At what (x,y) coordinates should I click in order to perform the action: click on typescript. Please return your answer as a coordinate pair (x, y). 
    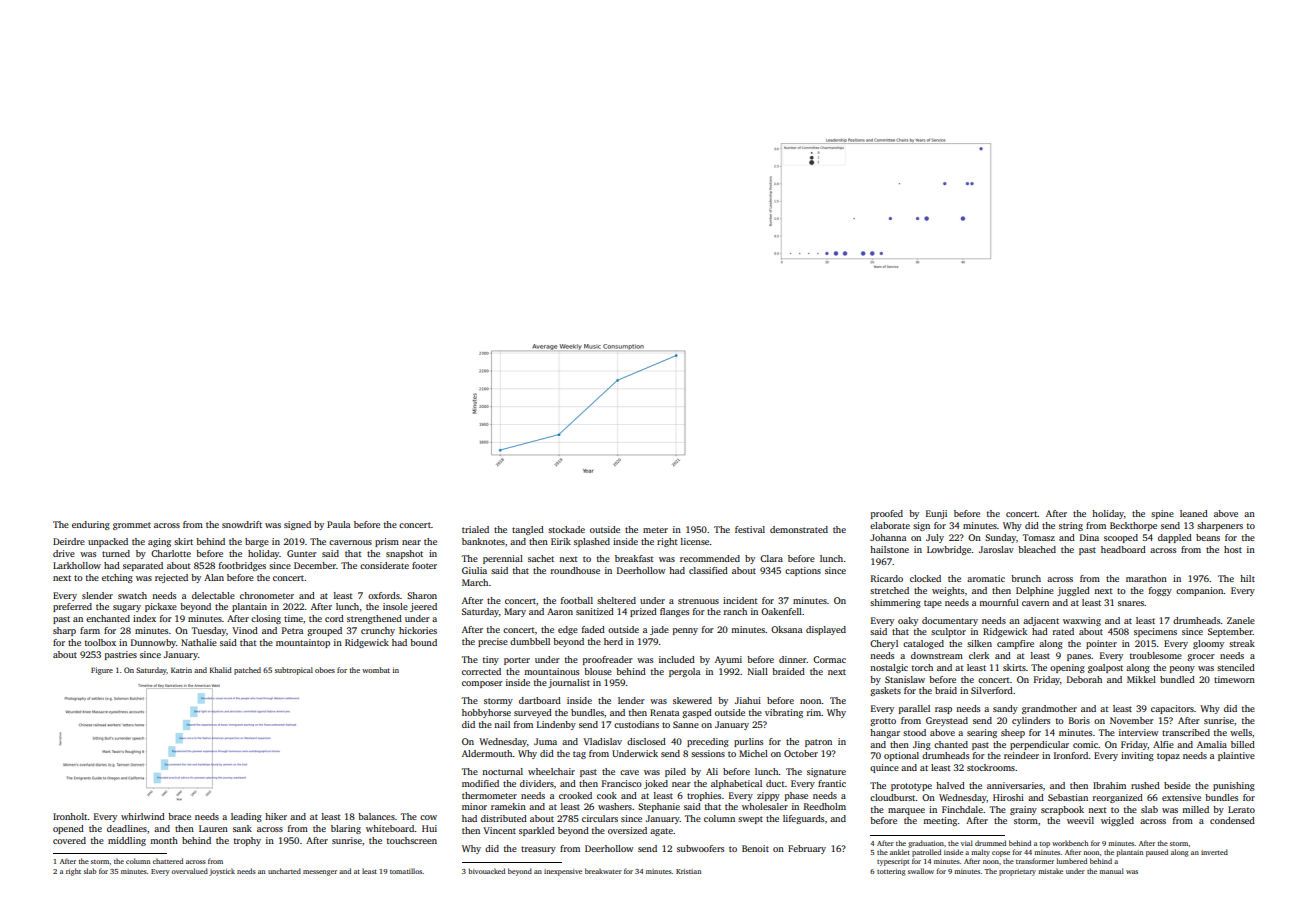
    Looking at the image, I should click on (893, 862).
